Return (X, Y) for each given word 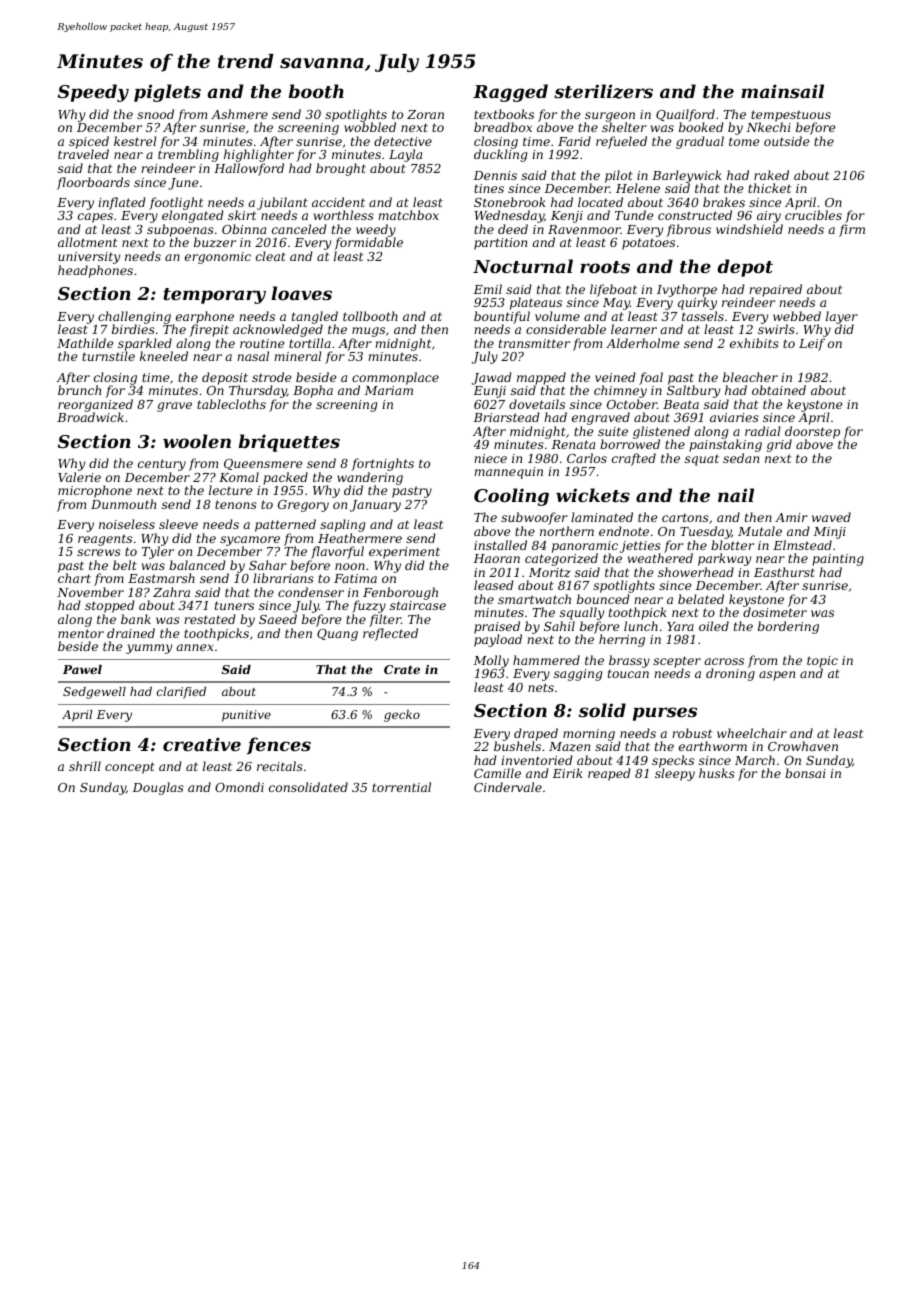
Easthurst (784, 572)
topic (822, 662)
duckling (500, 156)
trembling (188, 156)
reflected (390, 634)
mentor (81, 633)
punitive (246, 716)
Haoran (497, 558)
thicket (769, 188)
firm (852, 230)
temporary (214, 296)
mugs (368, 332)
